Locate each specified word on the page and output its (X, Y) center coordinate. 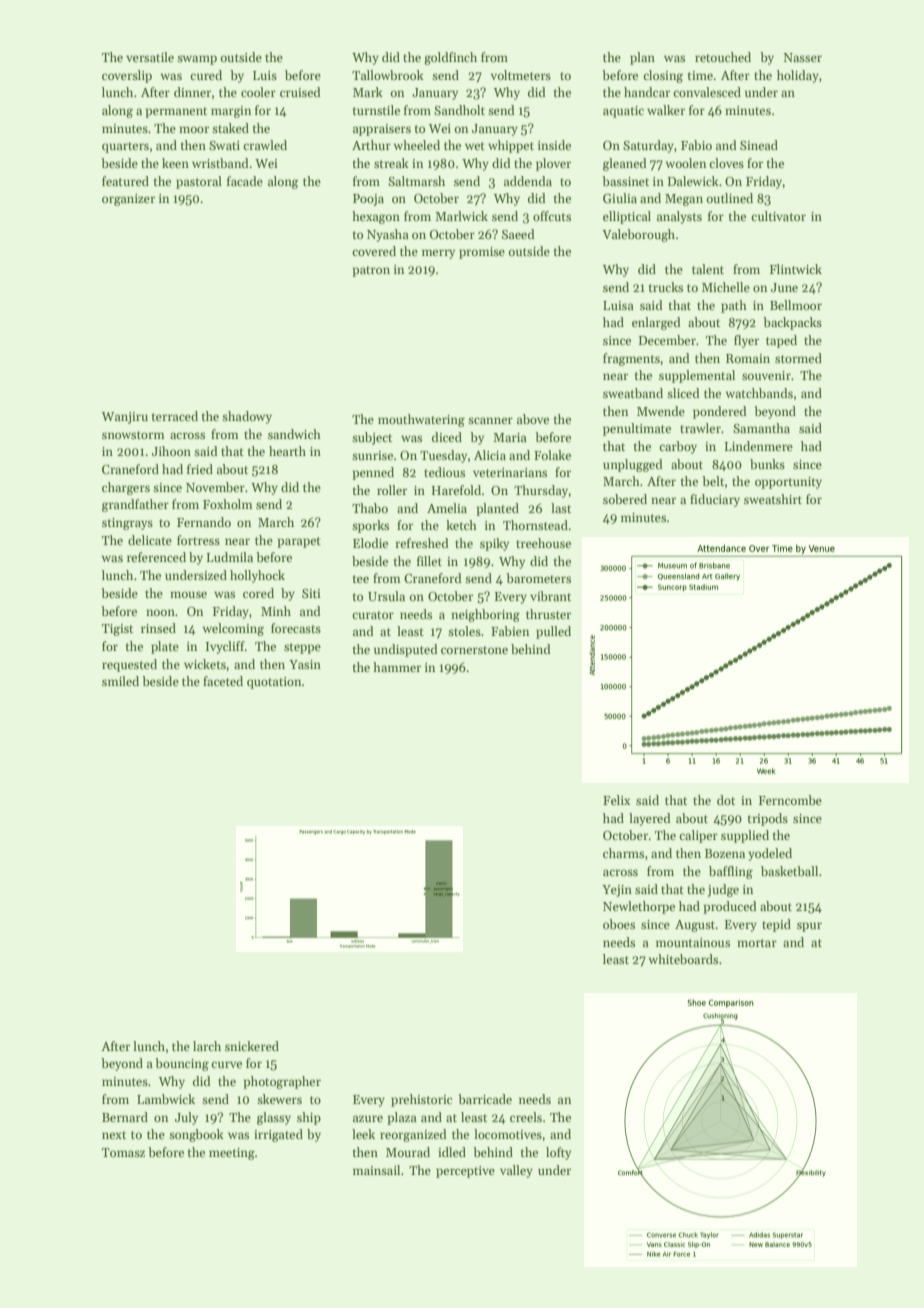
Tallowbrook (388, 75)
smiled (120, 681)
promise (482, 253)
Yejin (617, 891)
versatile (150, 57)
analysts (679, 217)
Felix (616, 800)
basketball (789, 871)
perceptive (465, 1172)
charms (623, 853)
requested (129, 665)
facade (245, 181)
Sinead (759, 145)
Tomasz (123, 1152)
